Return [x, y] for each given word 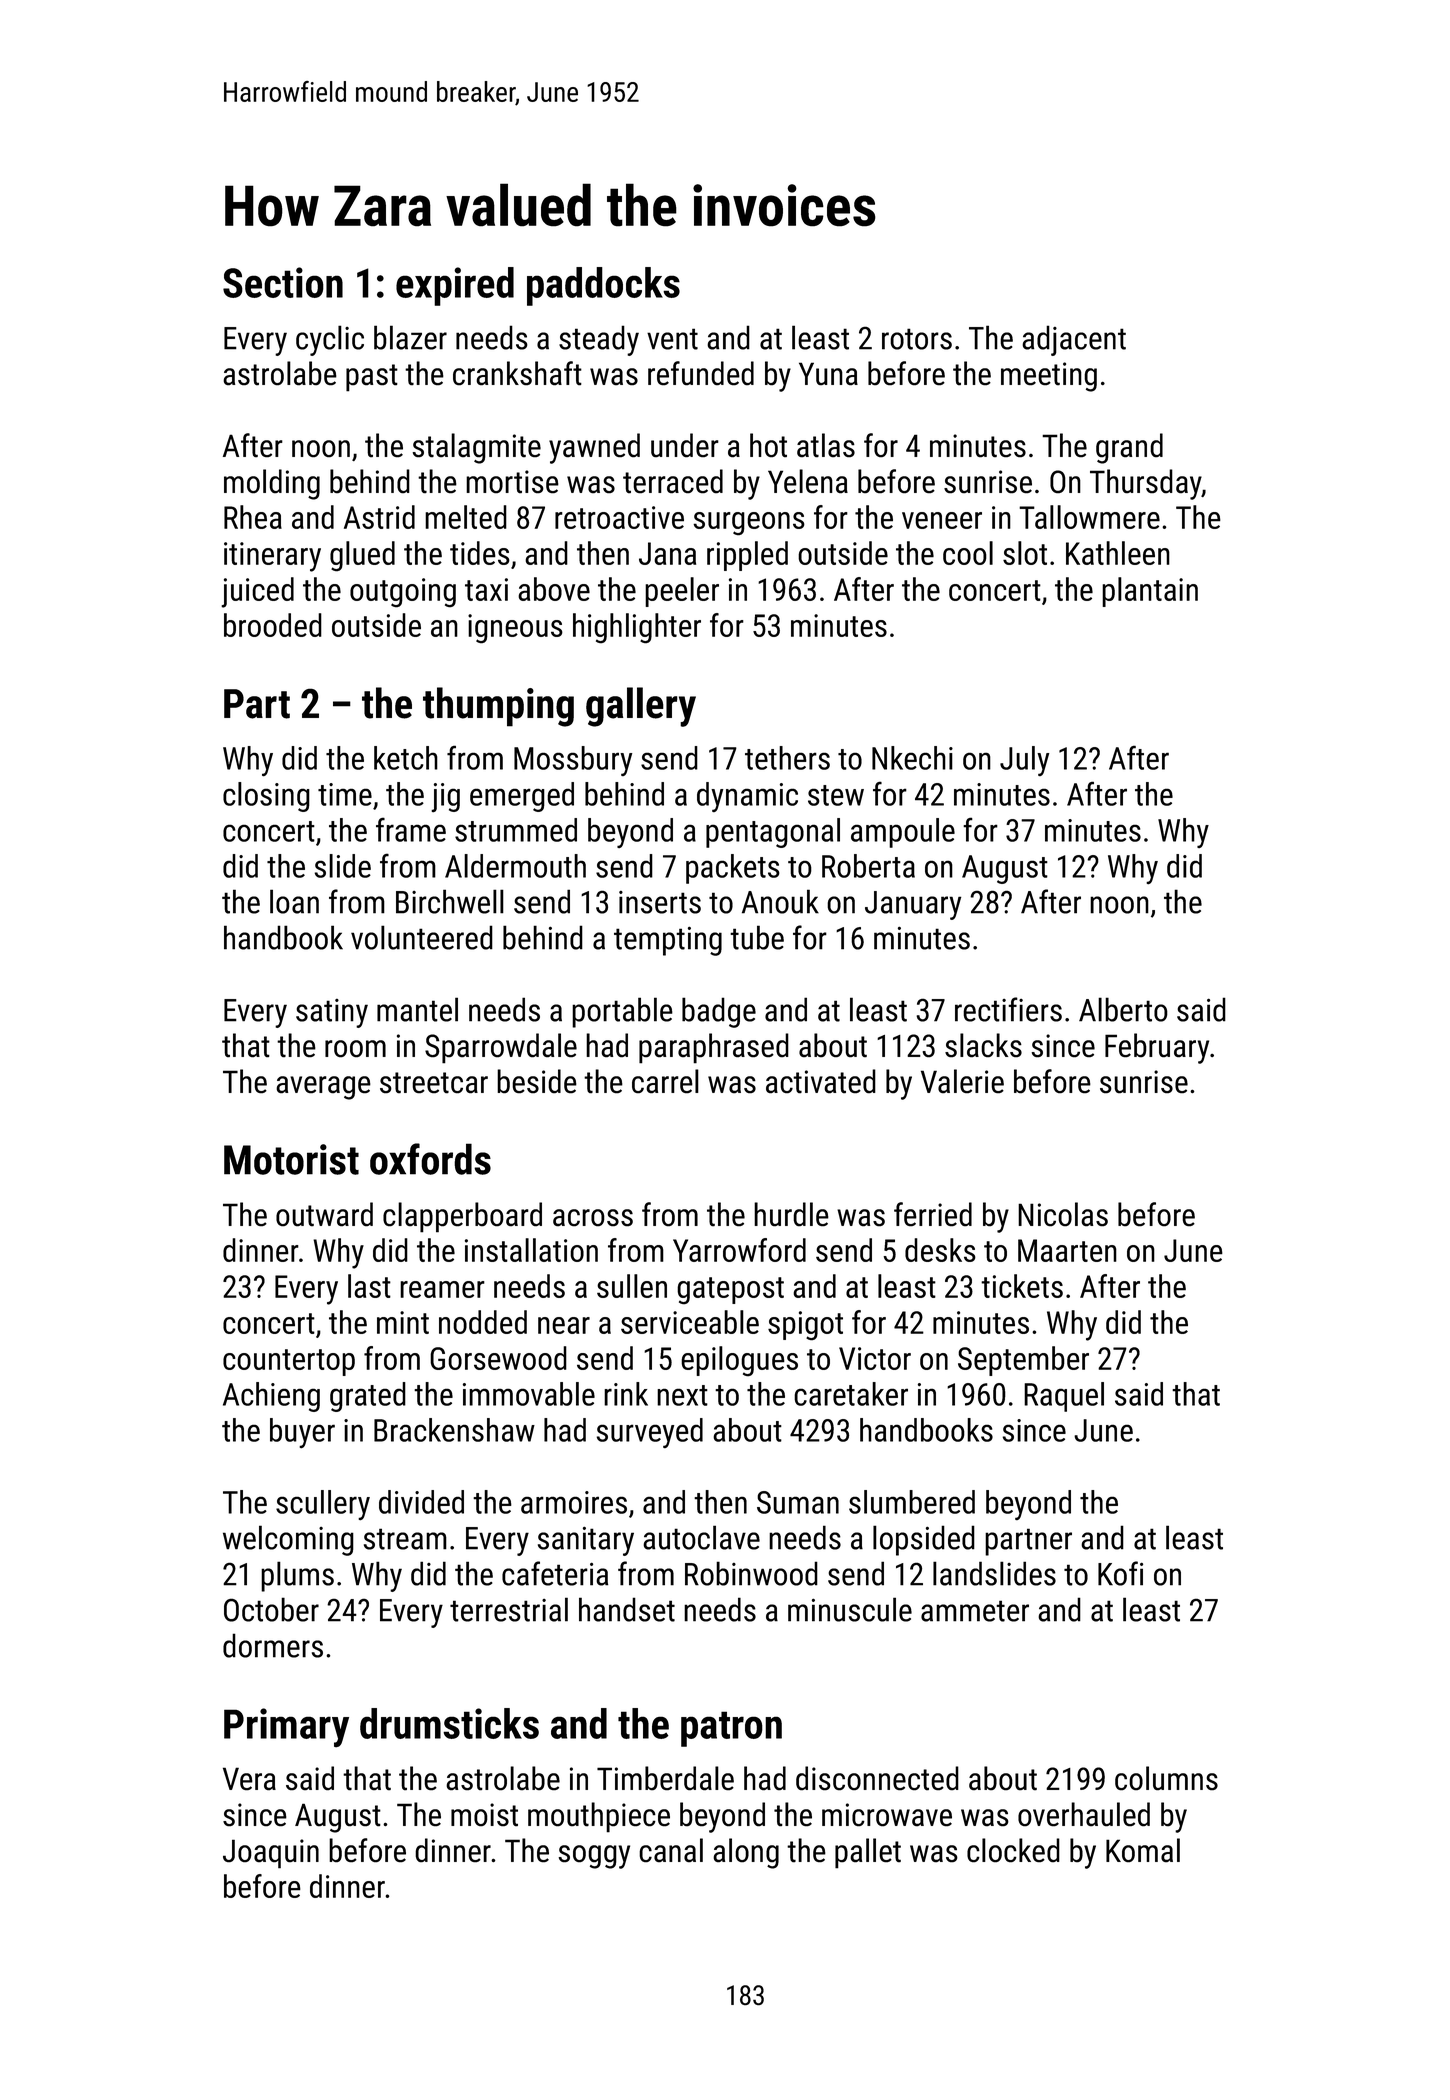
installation [531, 1250]
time [345, 794]
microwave [887, 1815]
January [913, 905]
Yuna [828, 374]
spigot [805, 1326]
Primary [286, 1728]
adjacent [1074, 340]
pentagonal [773, 833]
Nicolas [1063, 1214]
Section [283, 282]
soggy [594, 1857]
